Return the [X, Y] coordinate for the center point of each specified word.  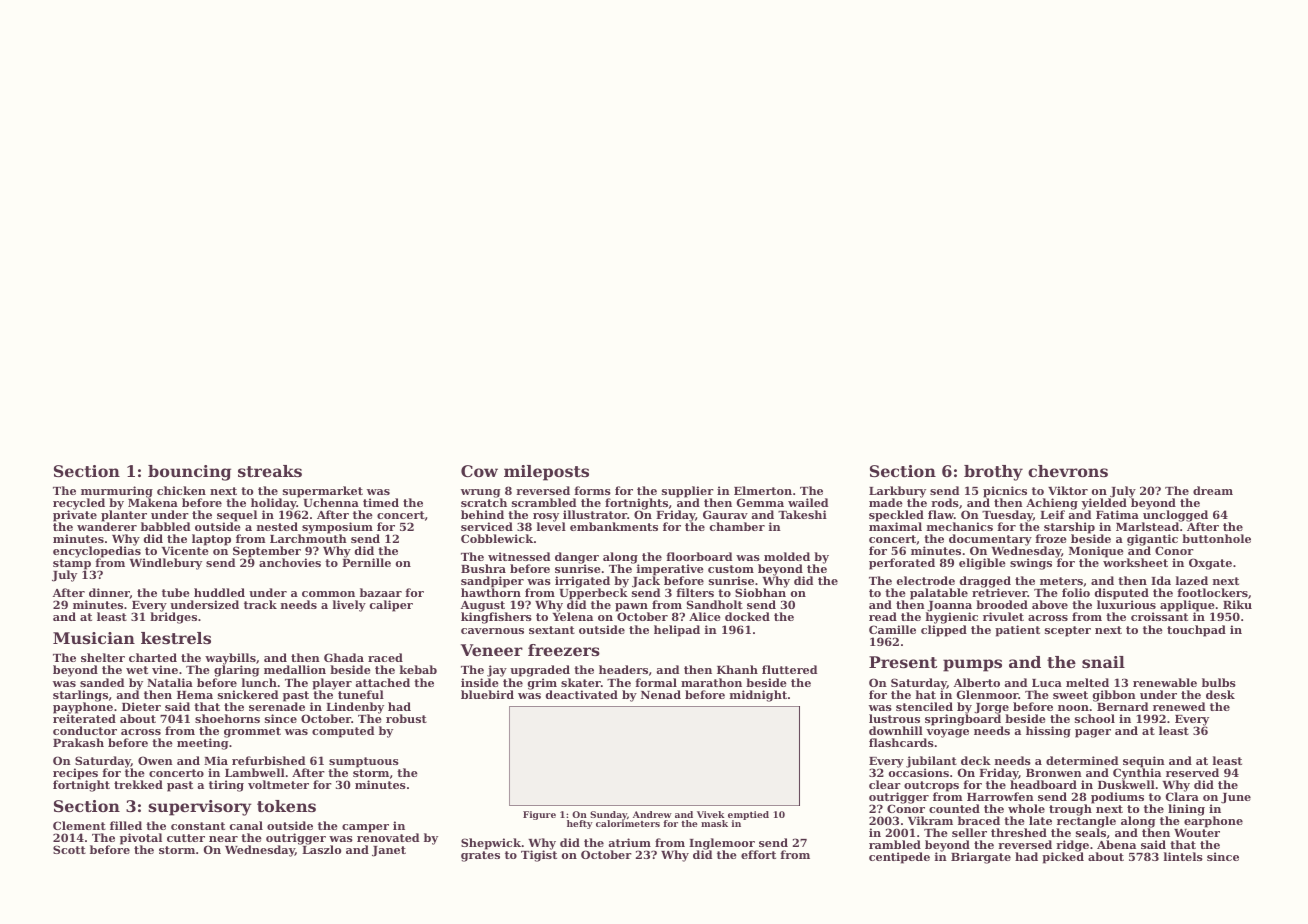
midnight [758, 696]
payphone [83, 708]
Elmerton [763, 490]
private [75, 517]
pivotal [141, 839]
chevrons [1068, 471]
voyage [947, 733]
